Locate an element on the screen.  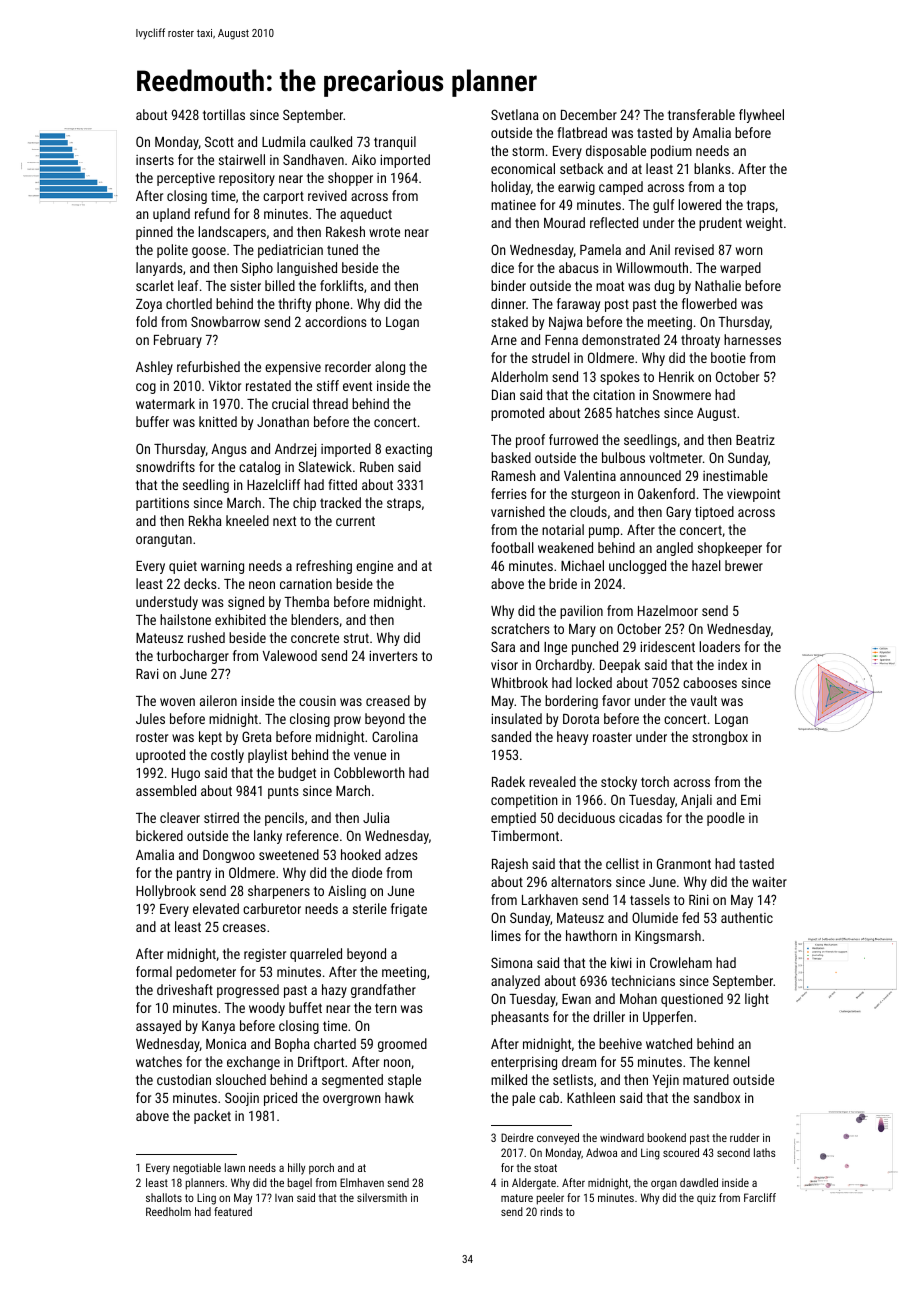
Reedholm is located at coordinates (168, 1211).
